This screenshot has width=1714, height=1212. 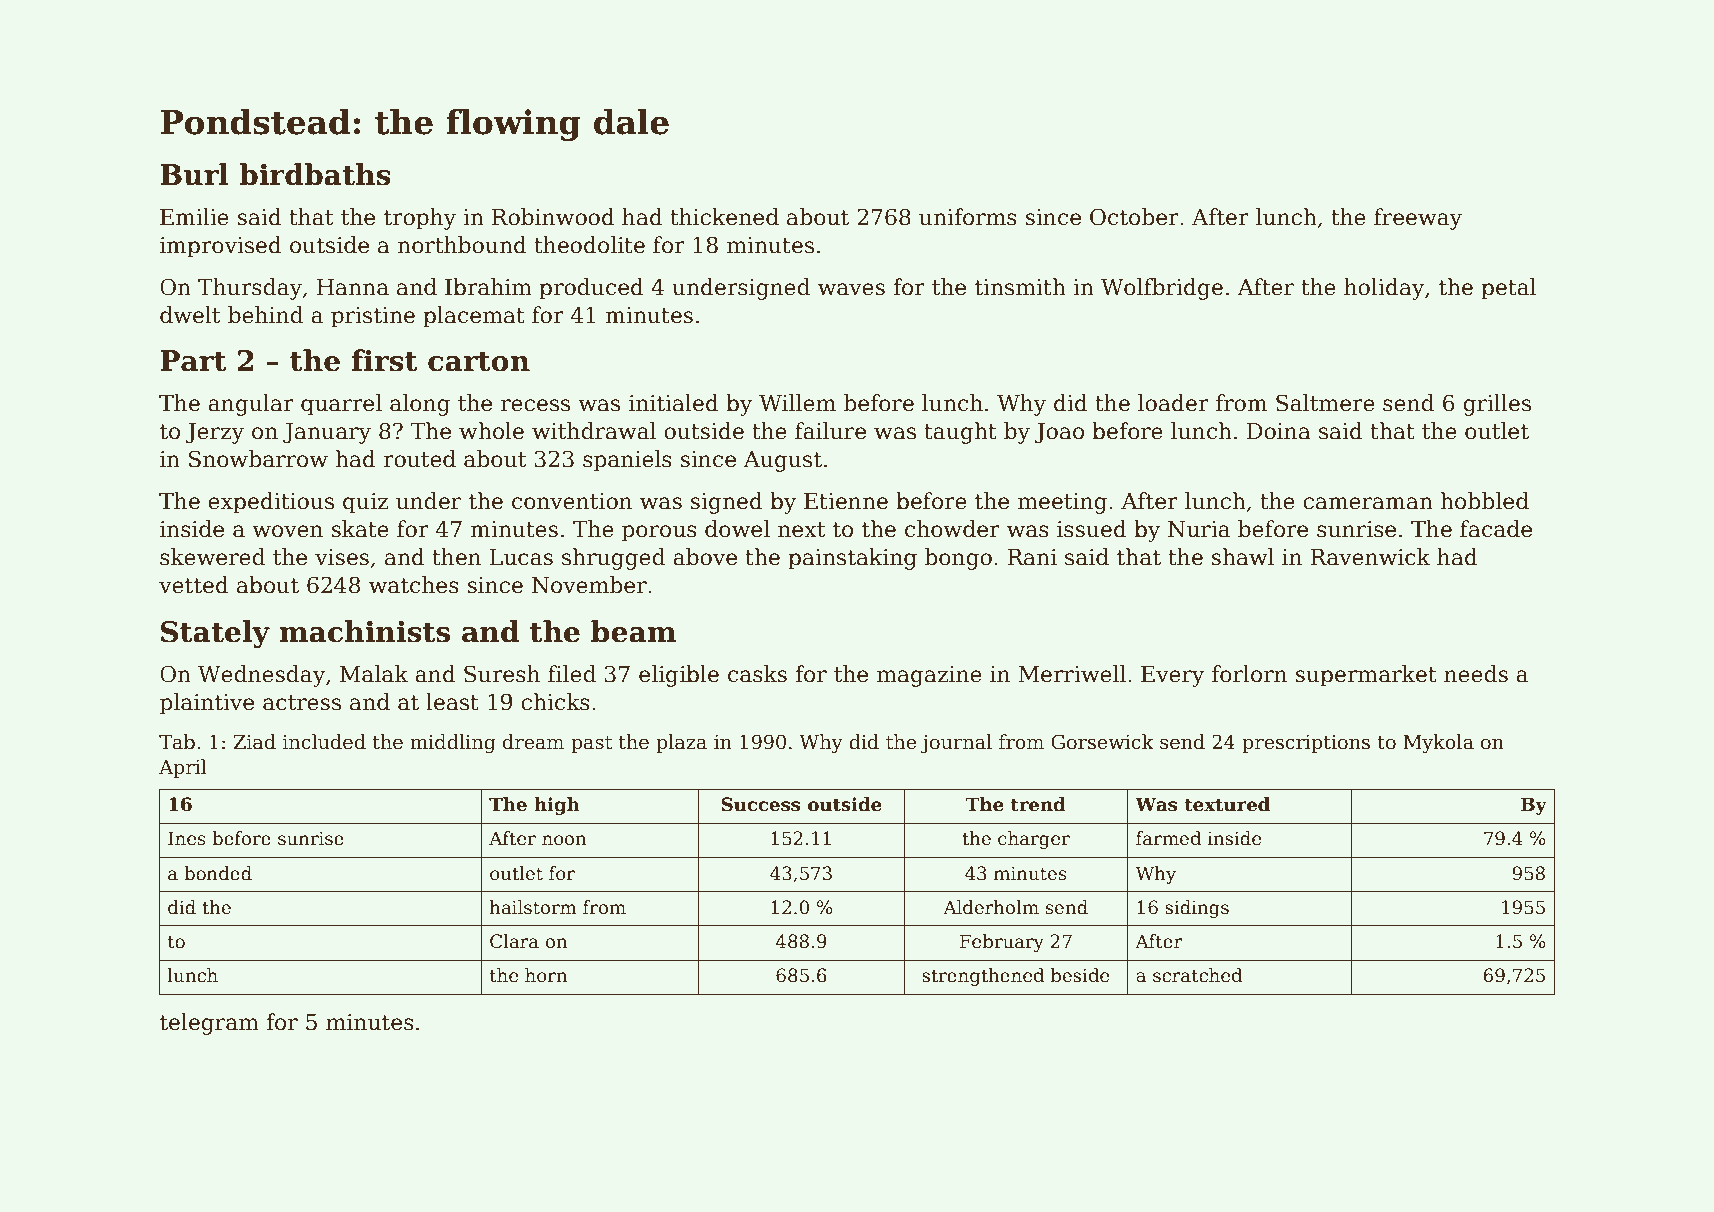 What do you see at coordinates (1227, 804) in the screenshot?
I see `textured` at bounding box center [1227, 804].
